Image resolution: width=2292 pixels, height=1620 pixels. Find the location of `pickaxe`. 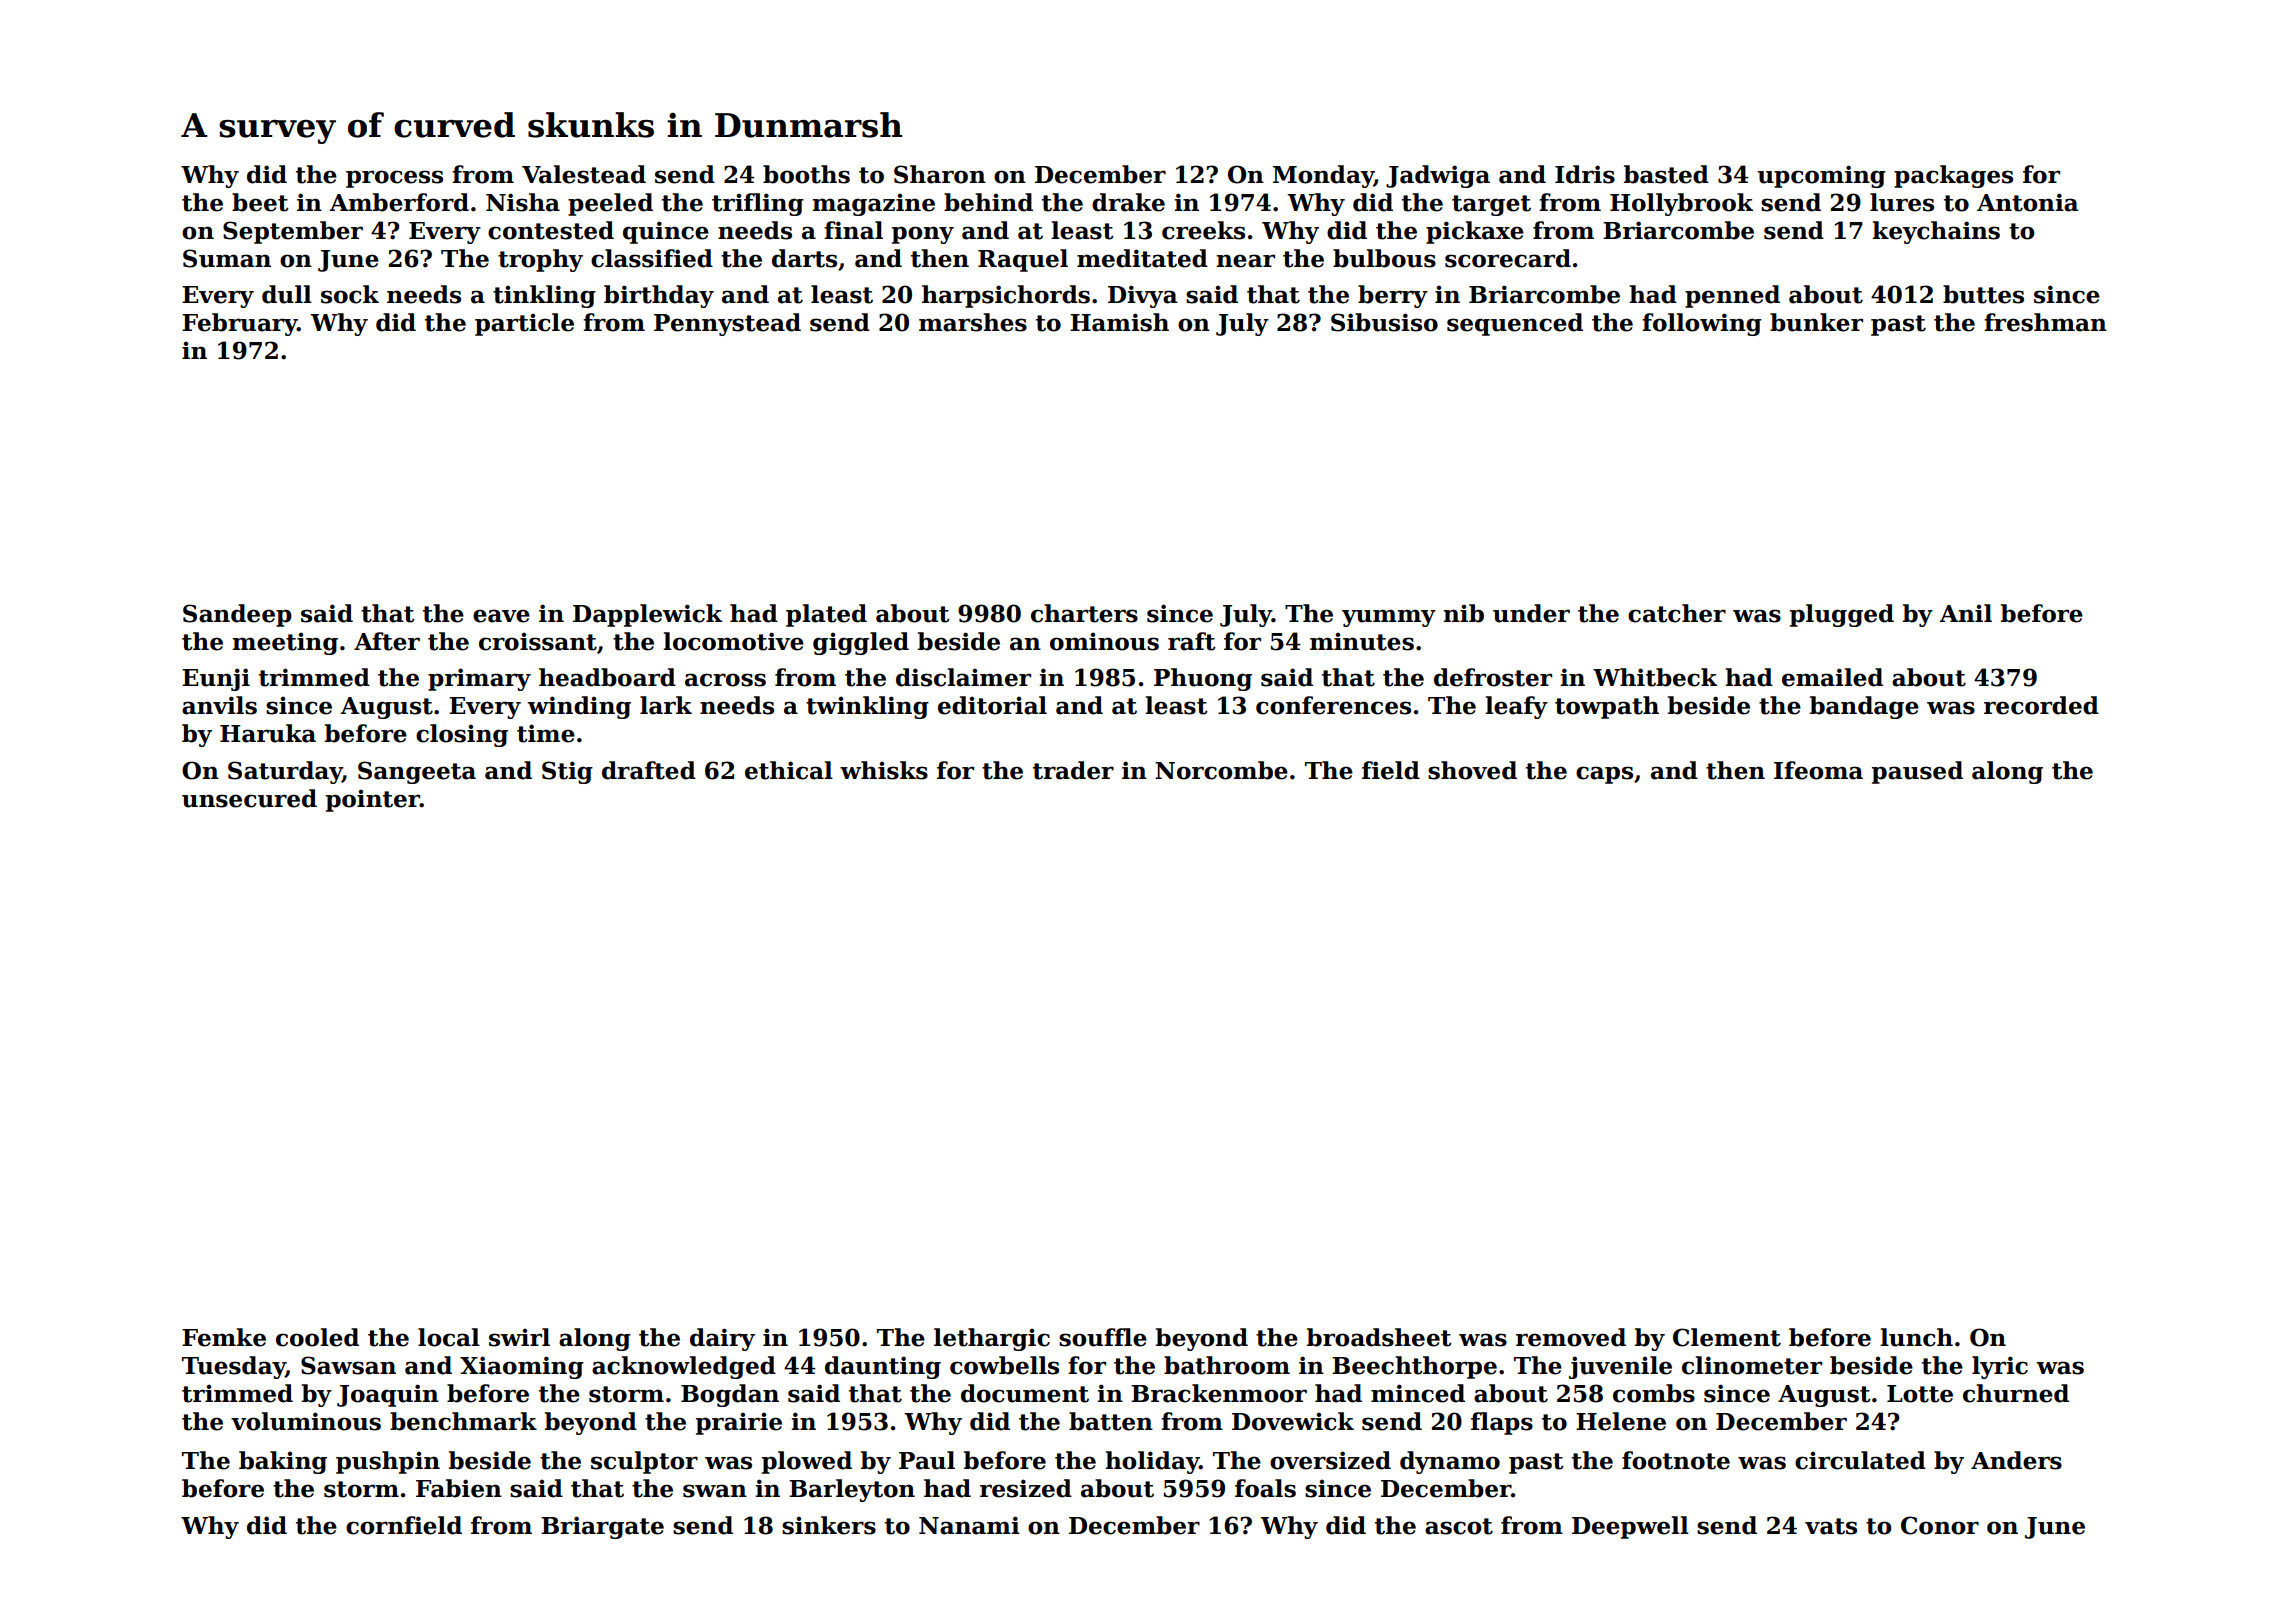

pickaxe is located at coordinates (1475, 232).
